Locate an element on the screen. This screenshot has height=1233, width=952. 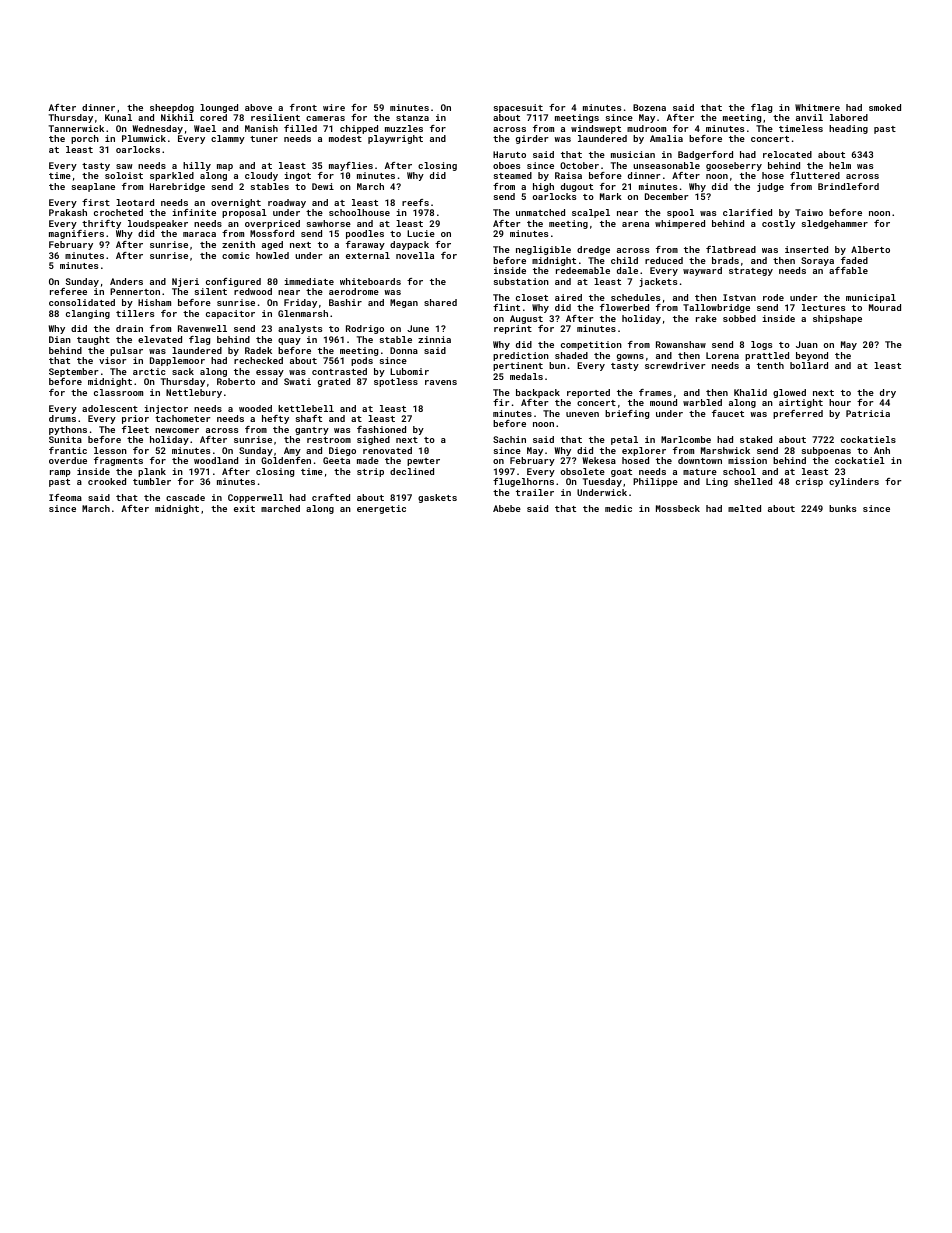
bollard is located at coordinates (809, 365).
